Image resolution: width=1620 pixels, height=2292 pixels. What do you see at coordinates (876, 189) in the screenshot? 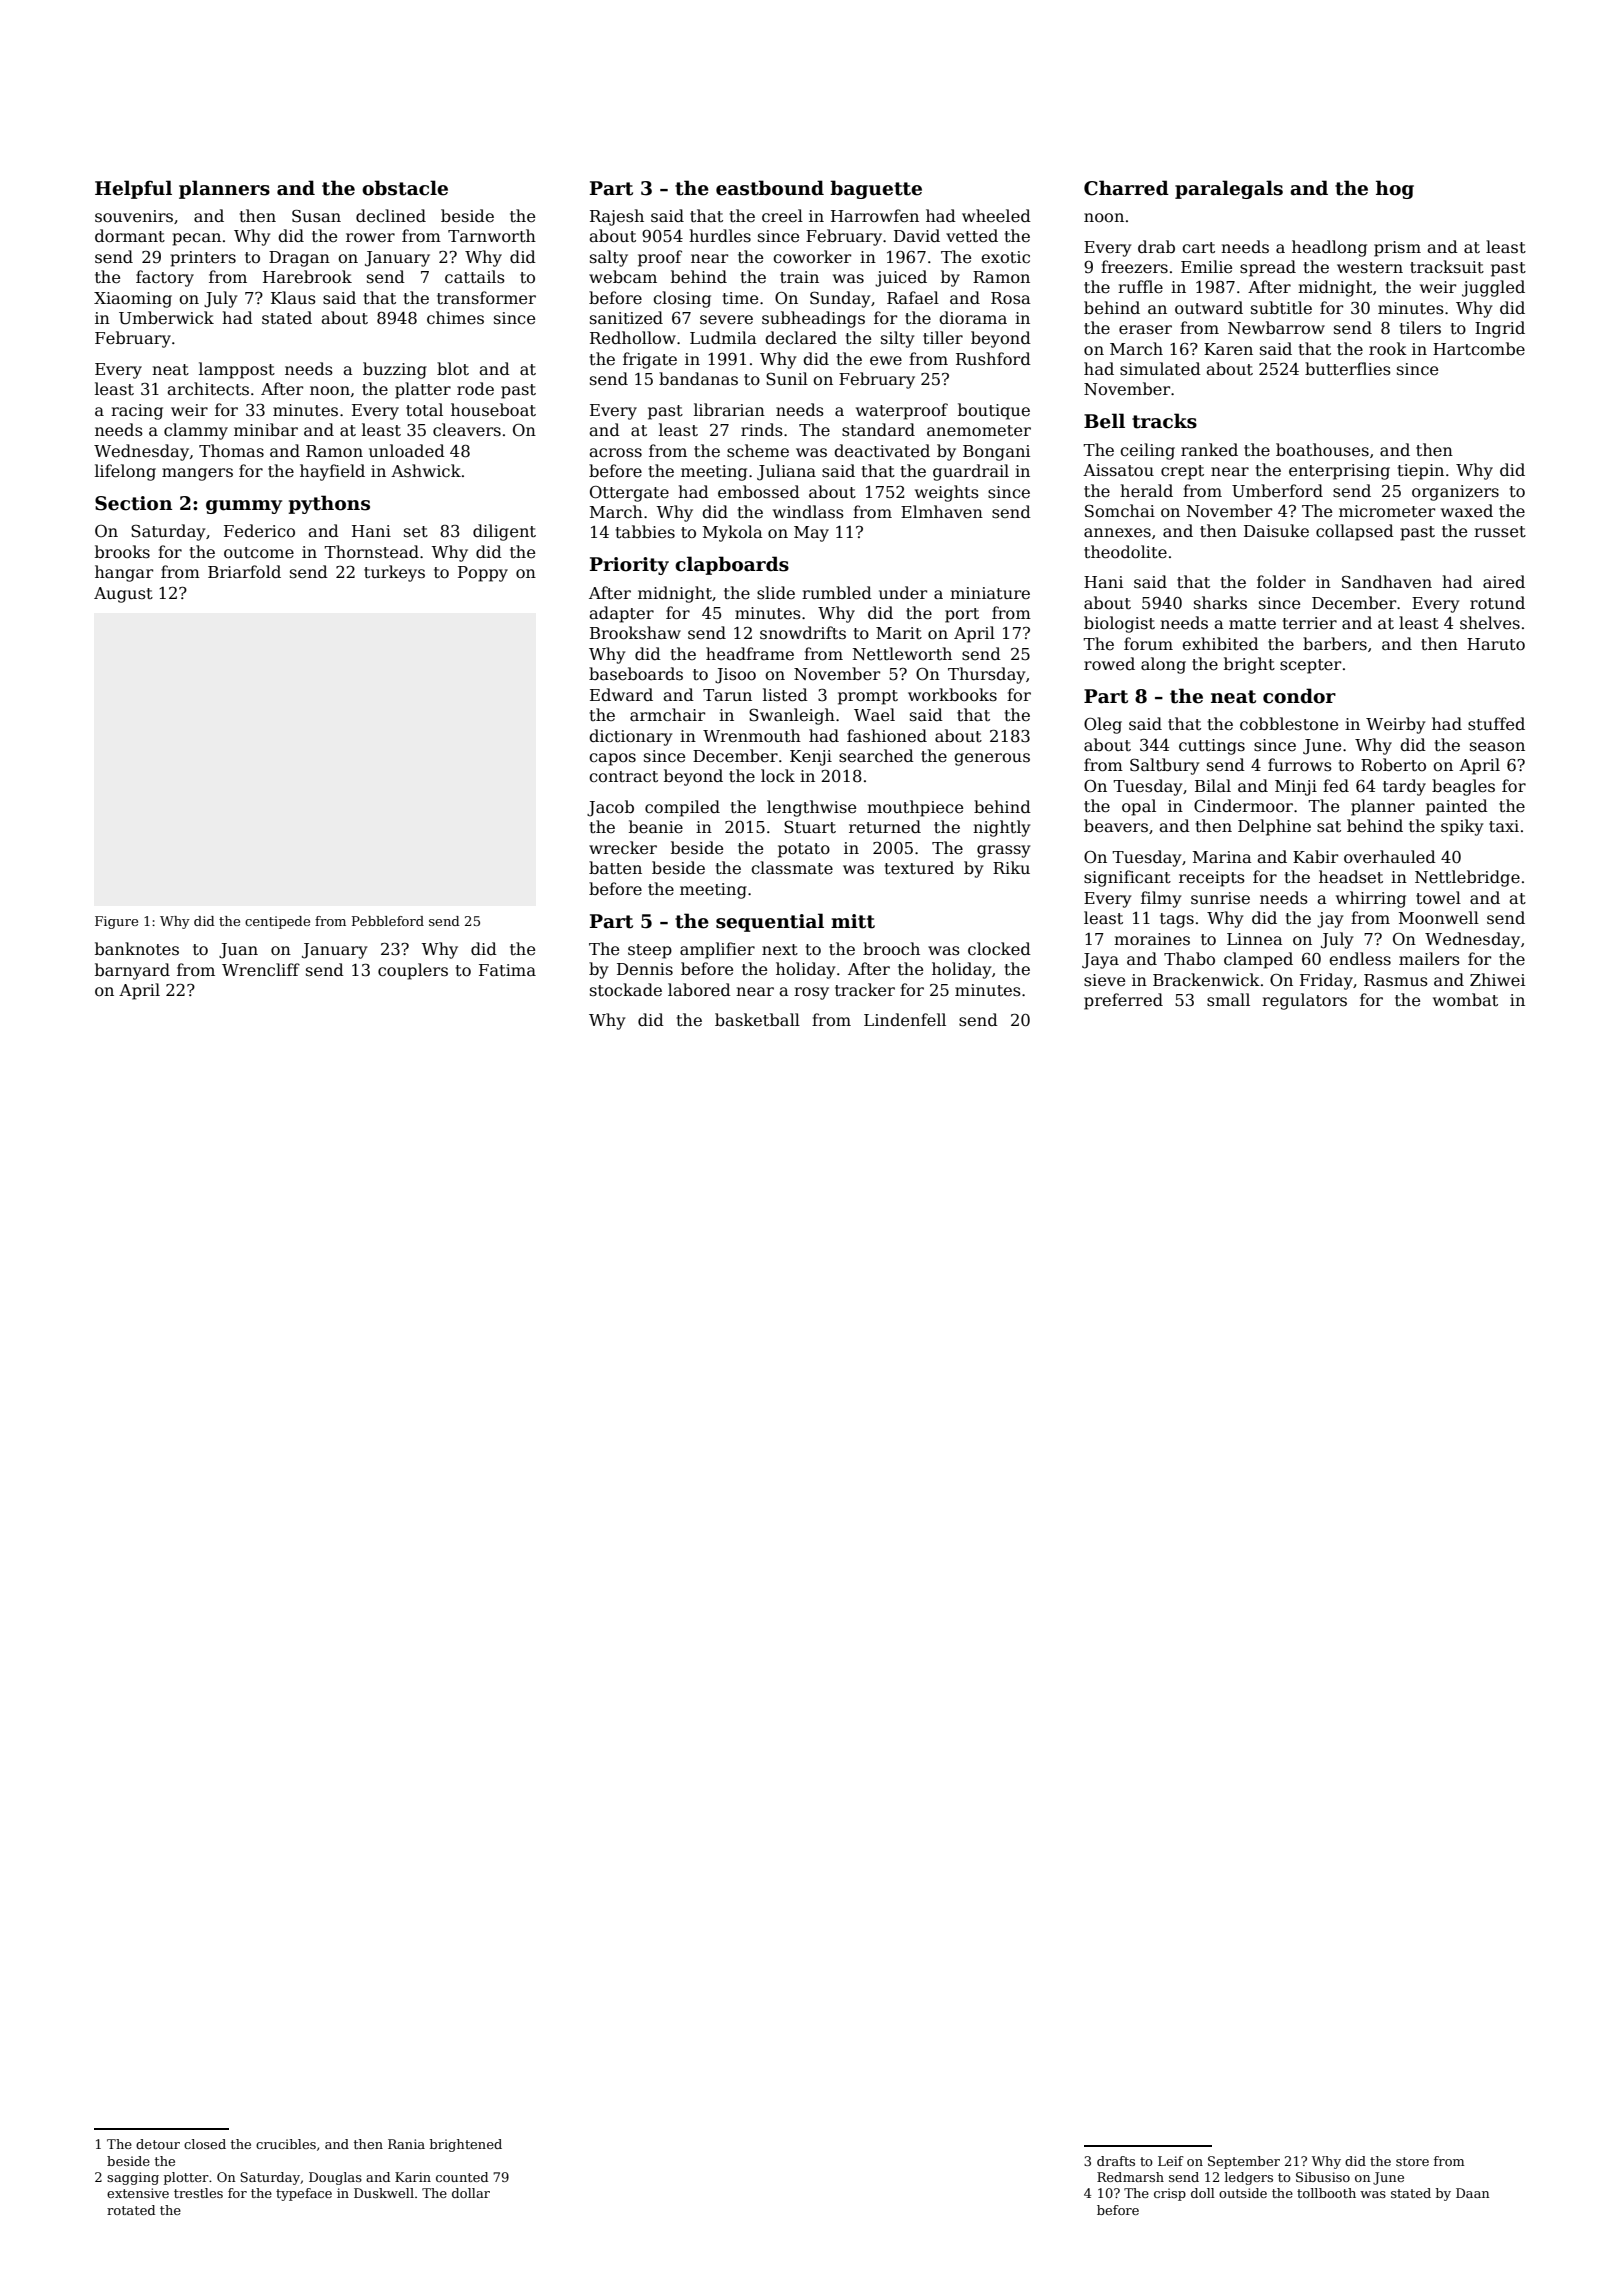
I see `baguette` at bounding box center [876, 189].
